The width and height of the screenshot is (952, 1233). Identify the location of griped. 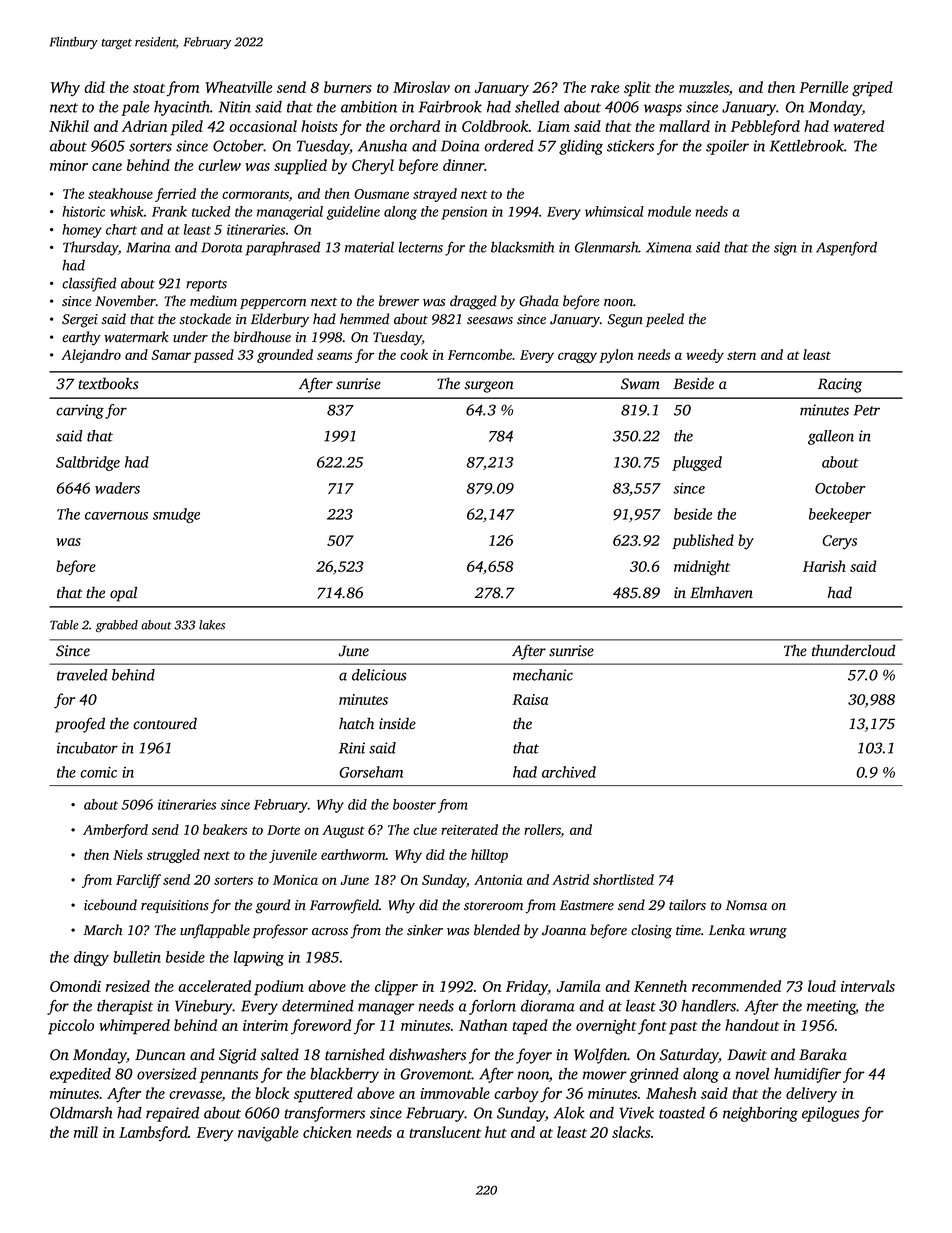
(872, 89).
